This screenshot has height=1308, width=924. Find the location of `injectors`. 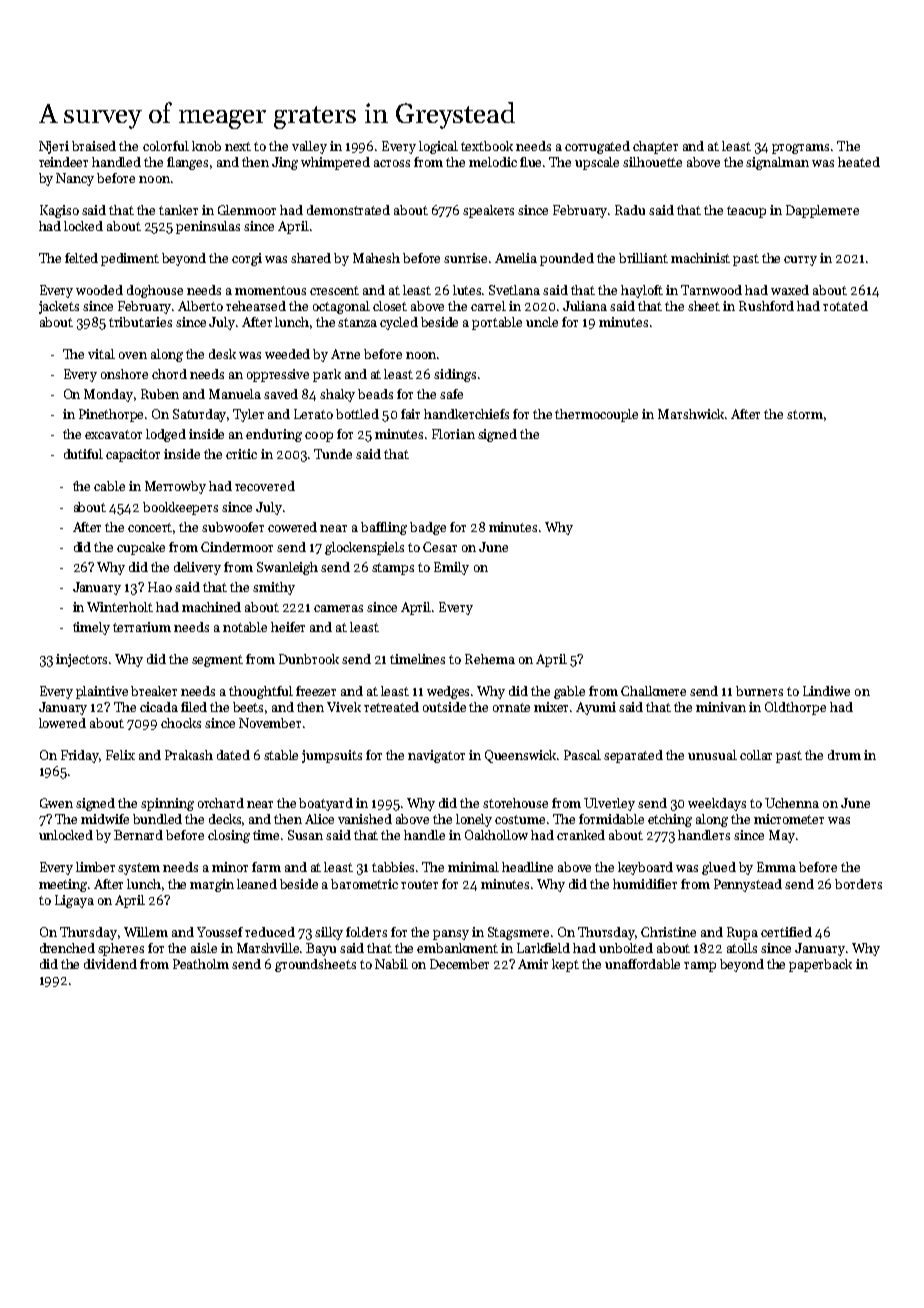

injectors is located at coordinates (83, 660).
